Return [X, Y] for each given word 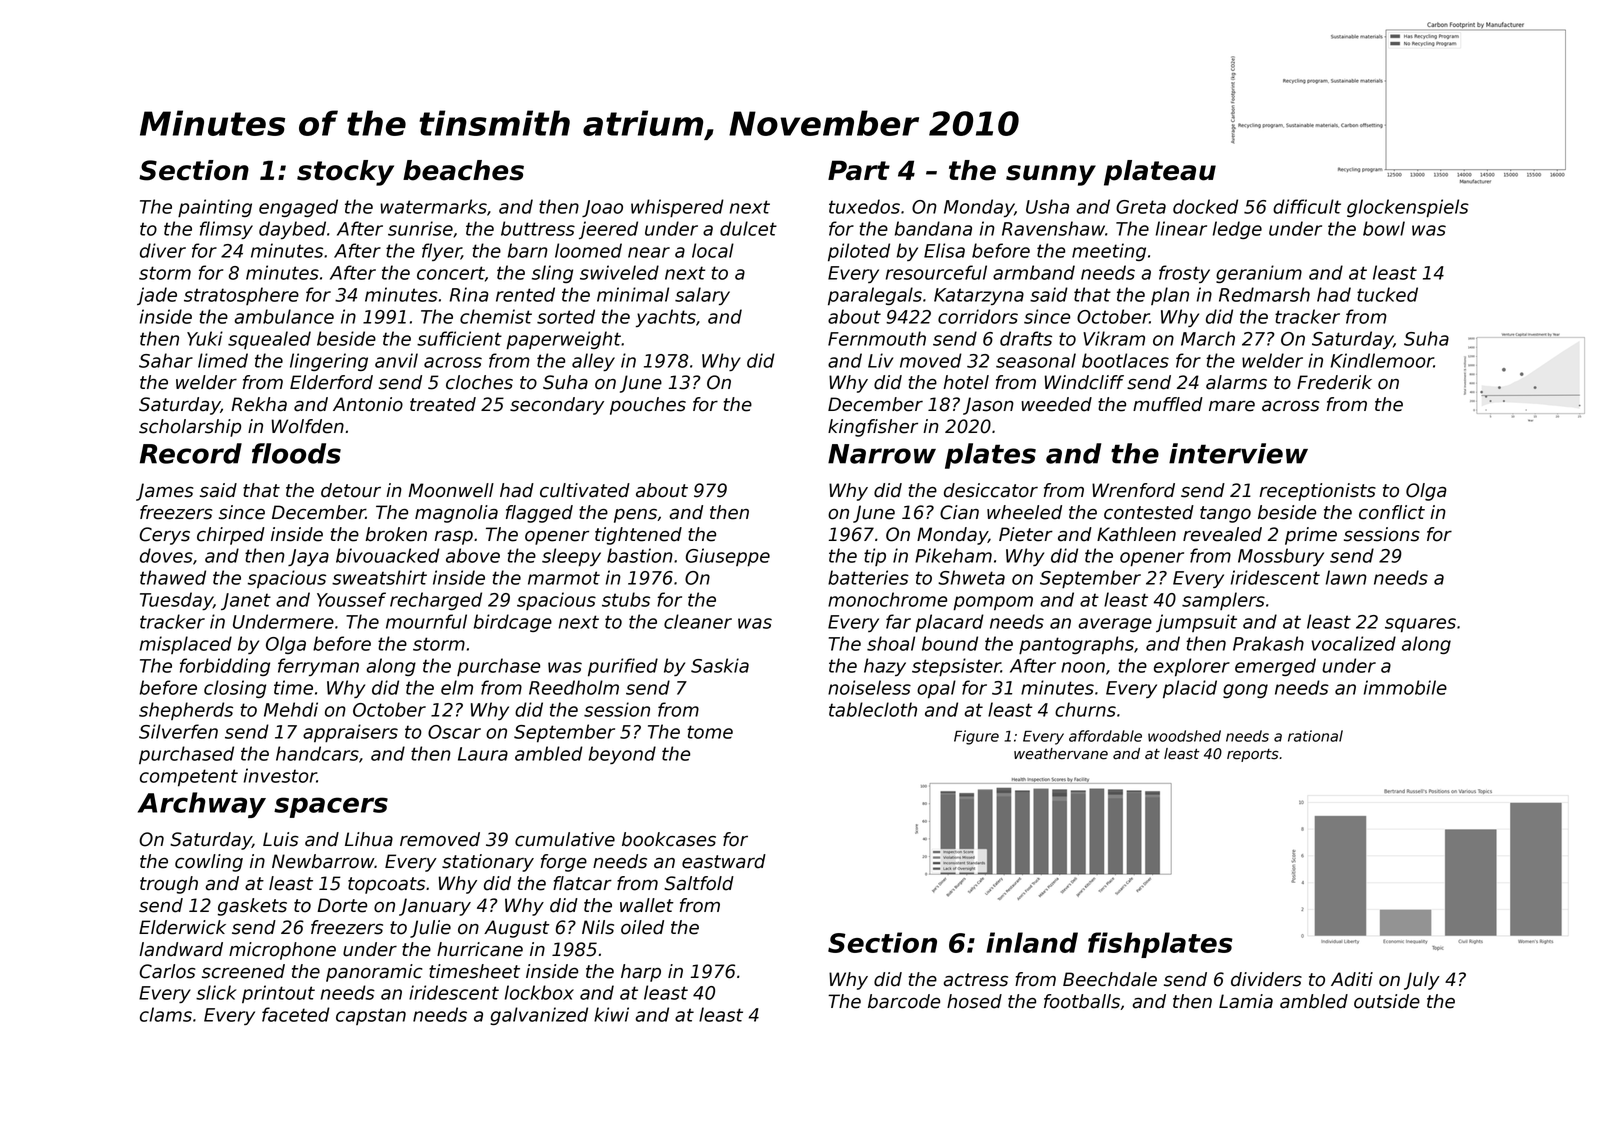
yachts [666, 318]
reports [1253, 755]
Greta [1141, 207]
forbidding [225, 667]
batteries [868, 577]
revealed [1222, 534]
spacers [331, 807]
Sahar [166, 360]
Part [859, 170]
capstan [371, 1016]
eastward [724, 861]
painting [215, 208]
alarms [1236, 382]
